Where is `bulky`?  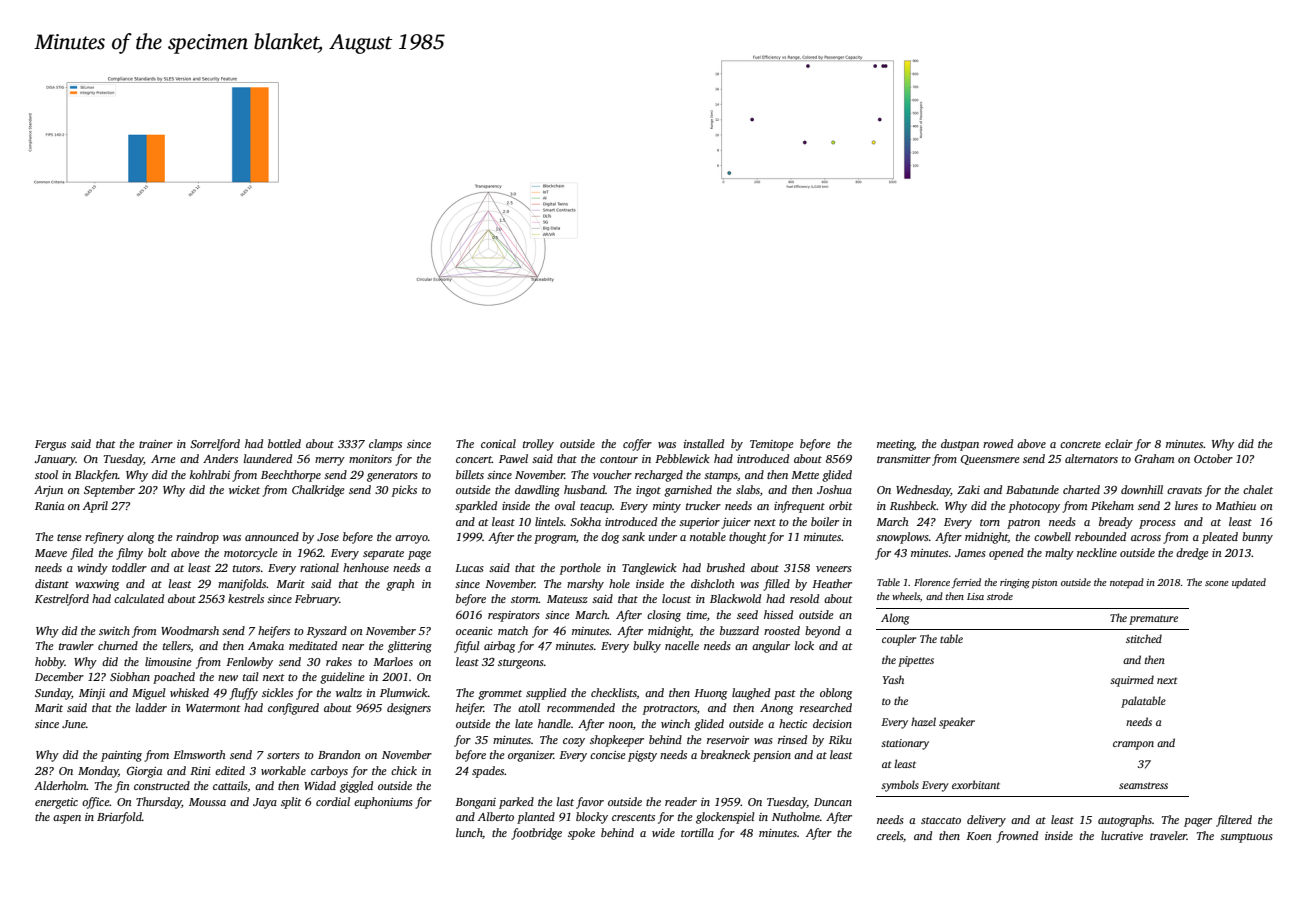 bulky is located at coordinates (647, 647).
